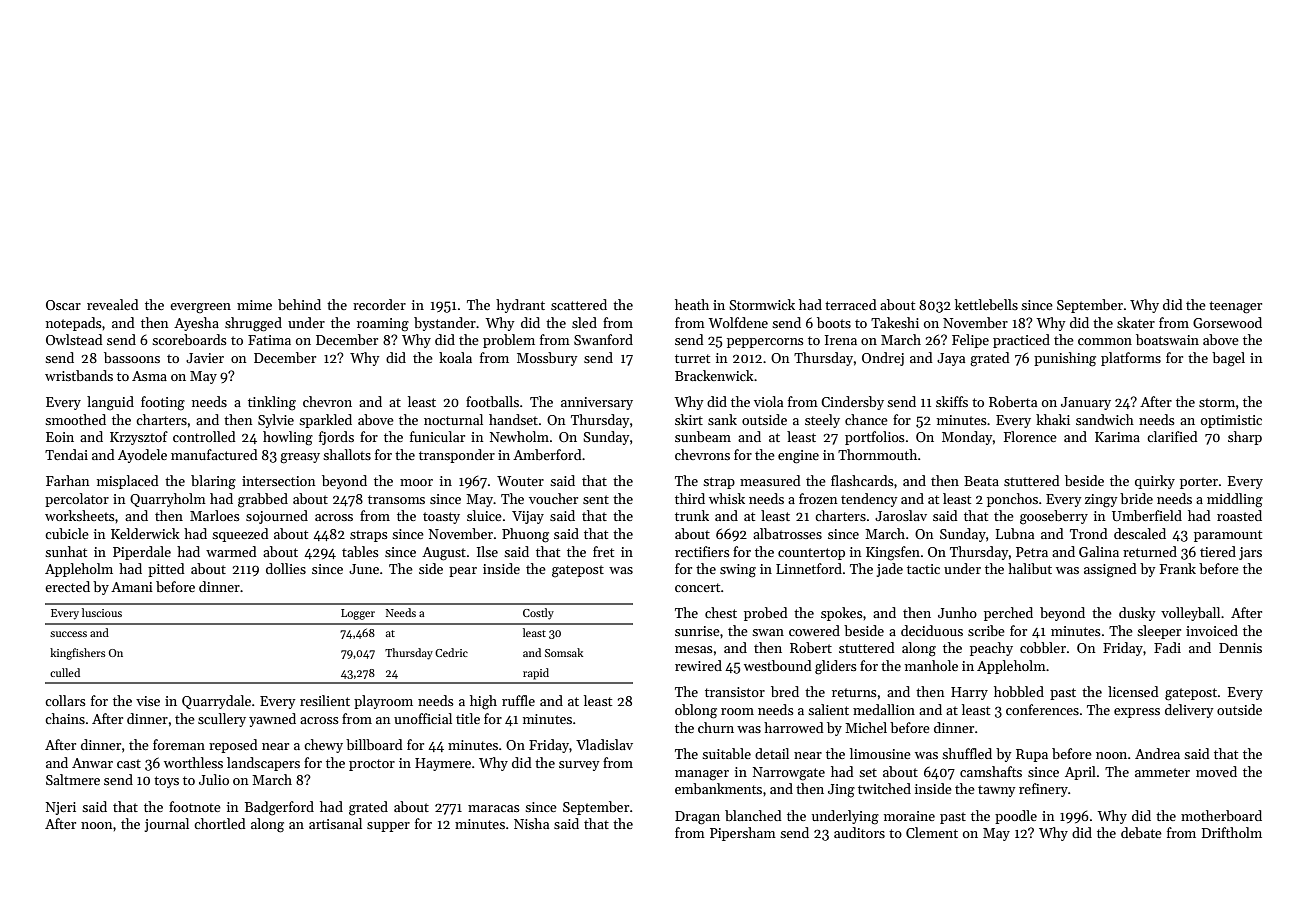  I want to click on boots, so click(834, 322).
